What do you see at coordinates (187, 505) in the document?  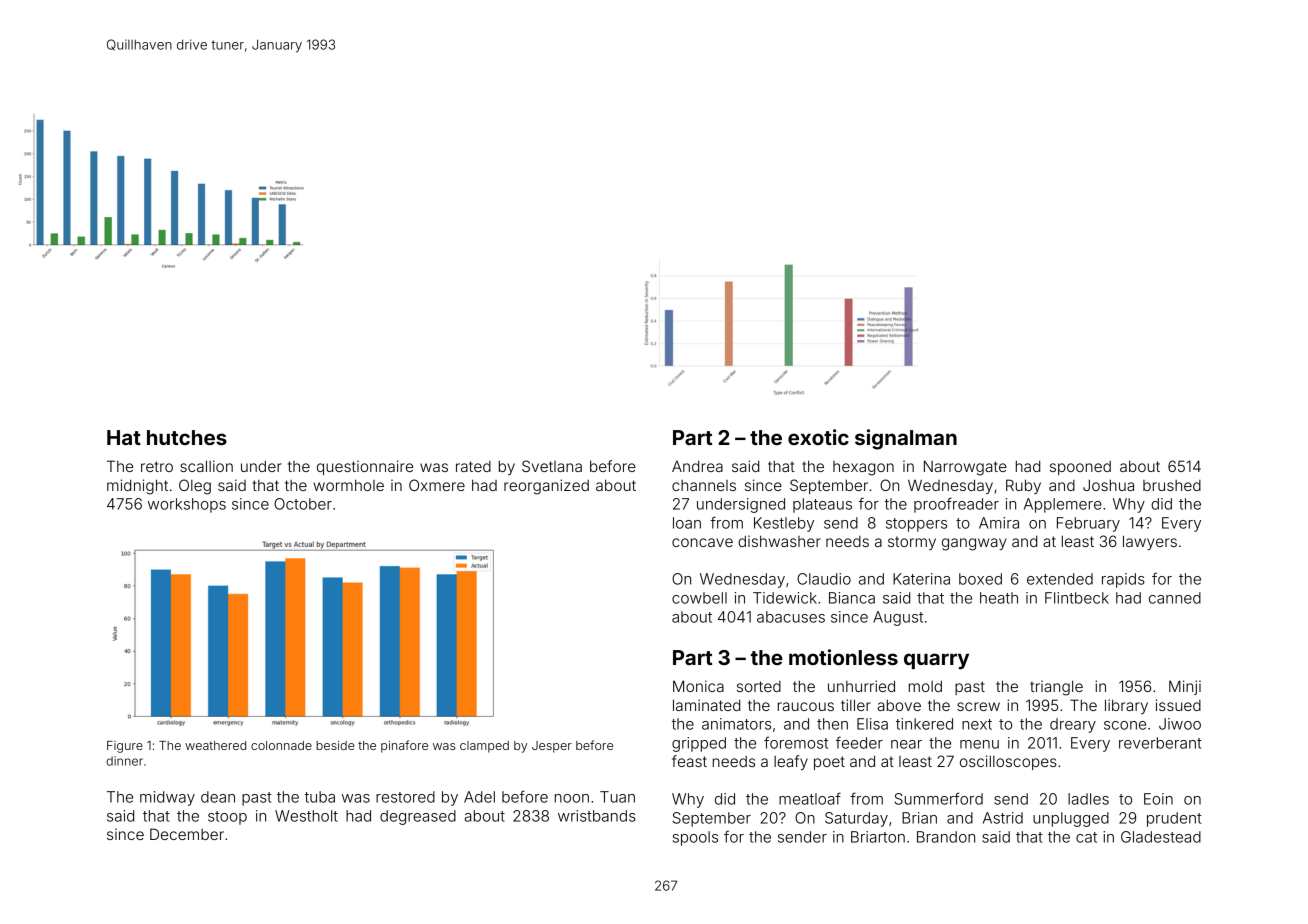 I see `workshops` at bounding box center [187, 505].
